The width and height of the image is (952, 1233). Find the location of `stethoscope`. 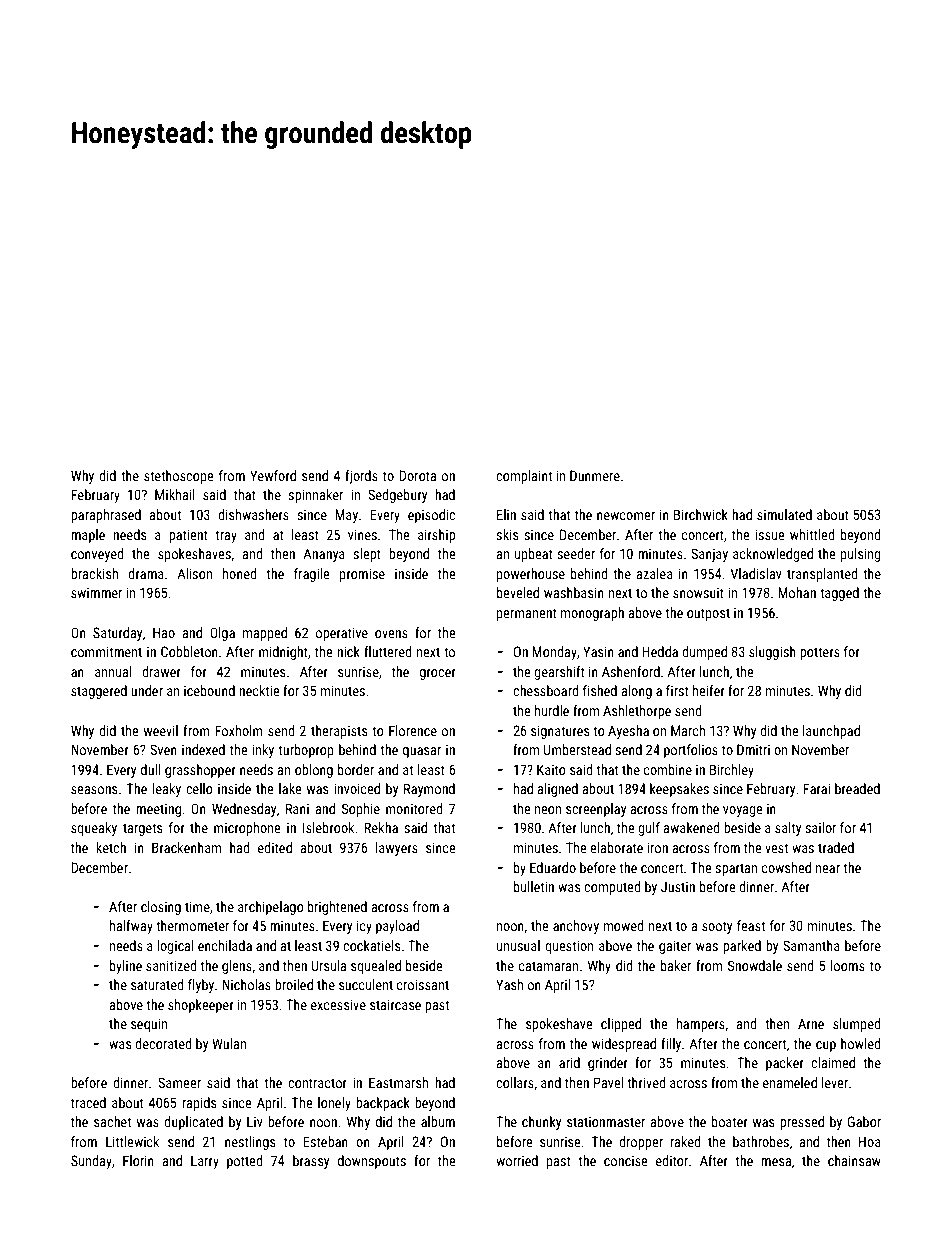

stethoscope is located at coordinates (178, 477).
